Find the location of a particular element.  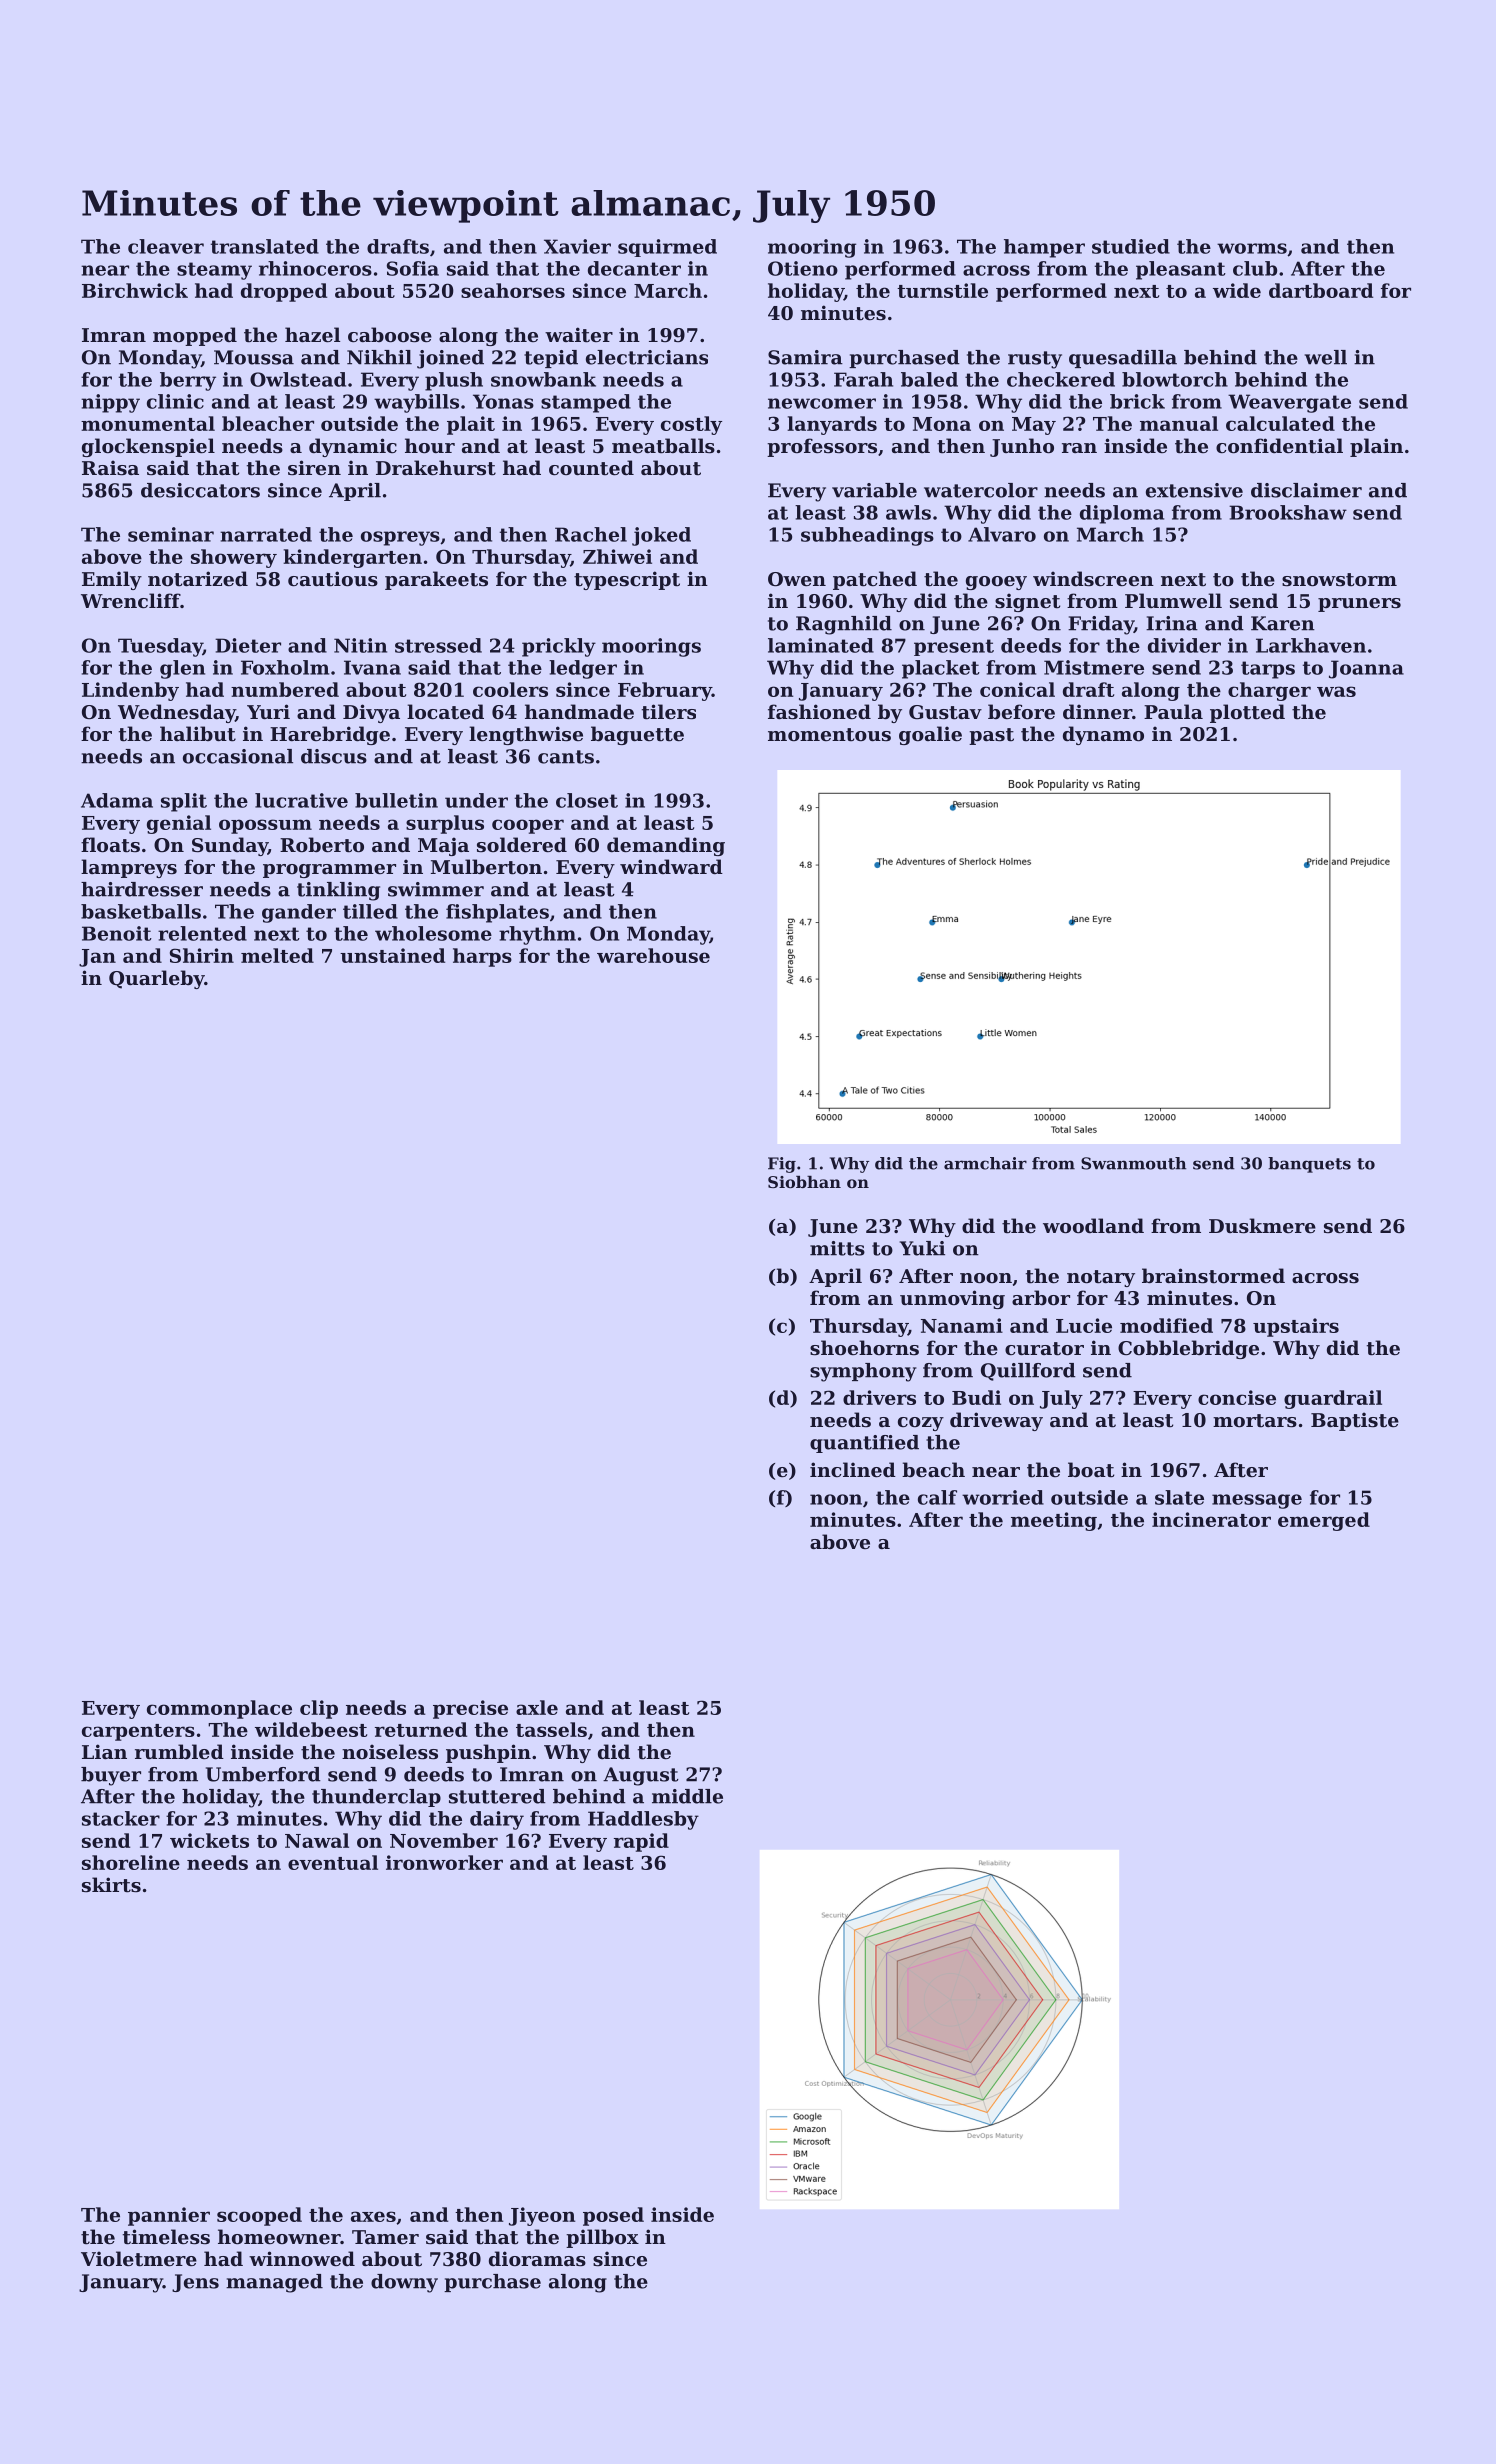

Yuki is located at coordinates (922, 1248).
